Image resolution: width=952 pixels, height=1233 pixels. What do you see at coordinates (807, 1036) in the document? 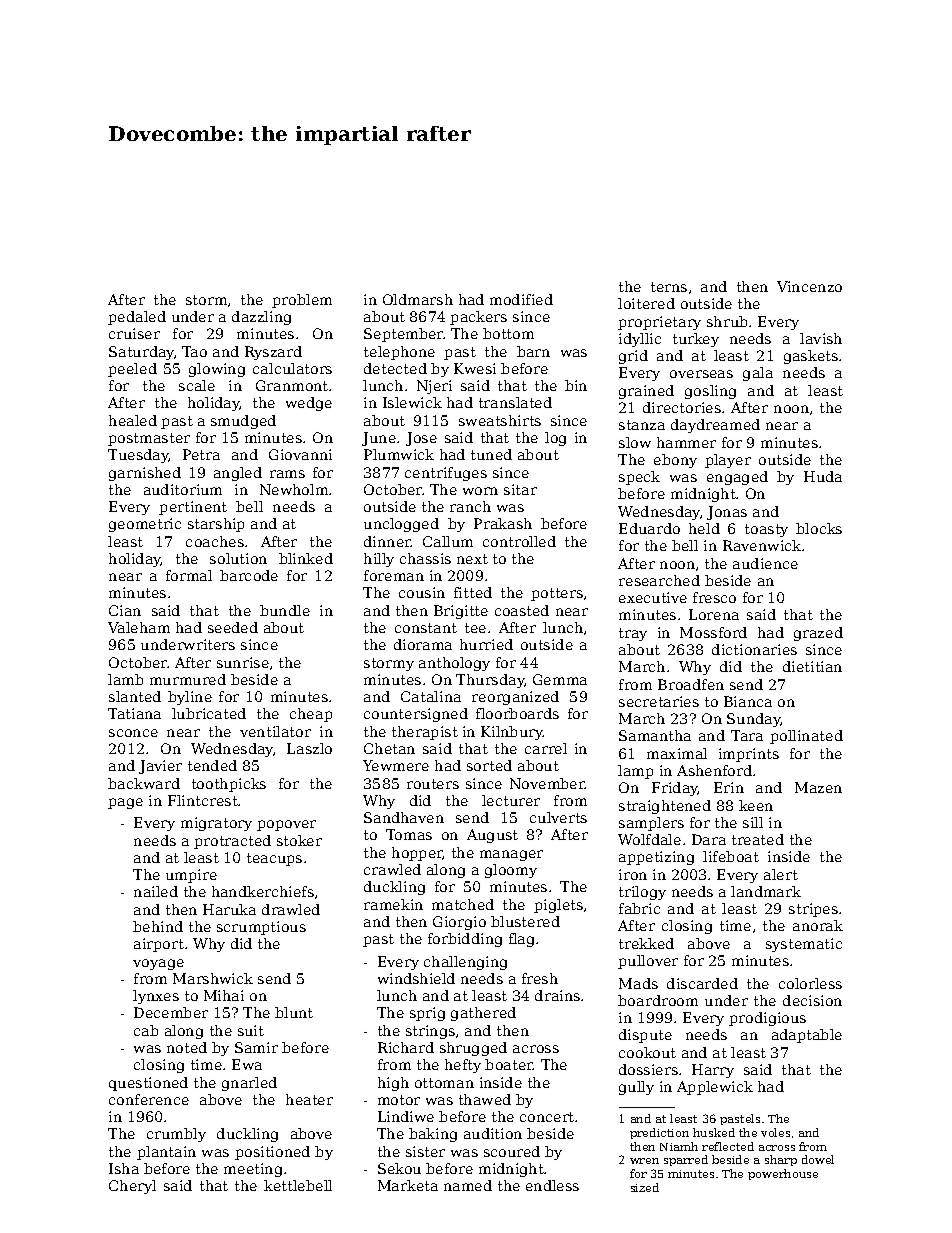
I see `adaptable` at bounding box center [807, 1036].
